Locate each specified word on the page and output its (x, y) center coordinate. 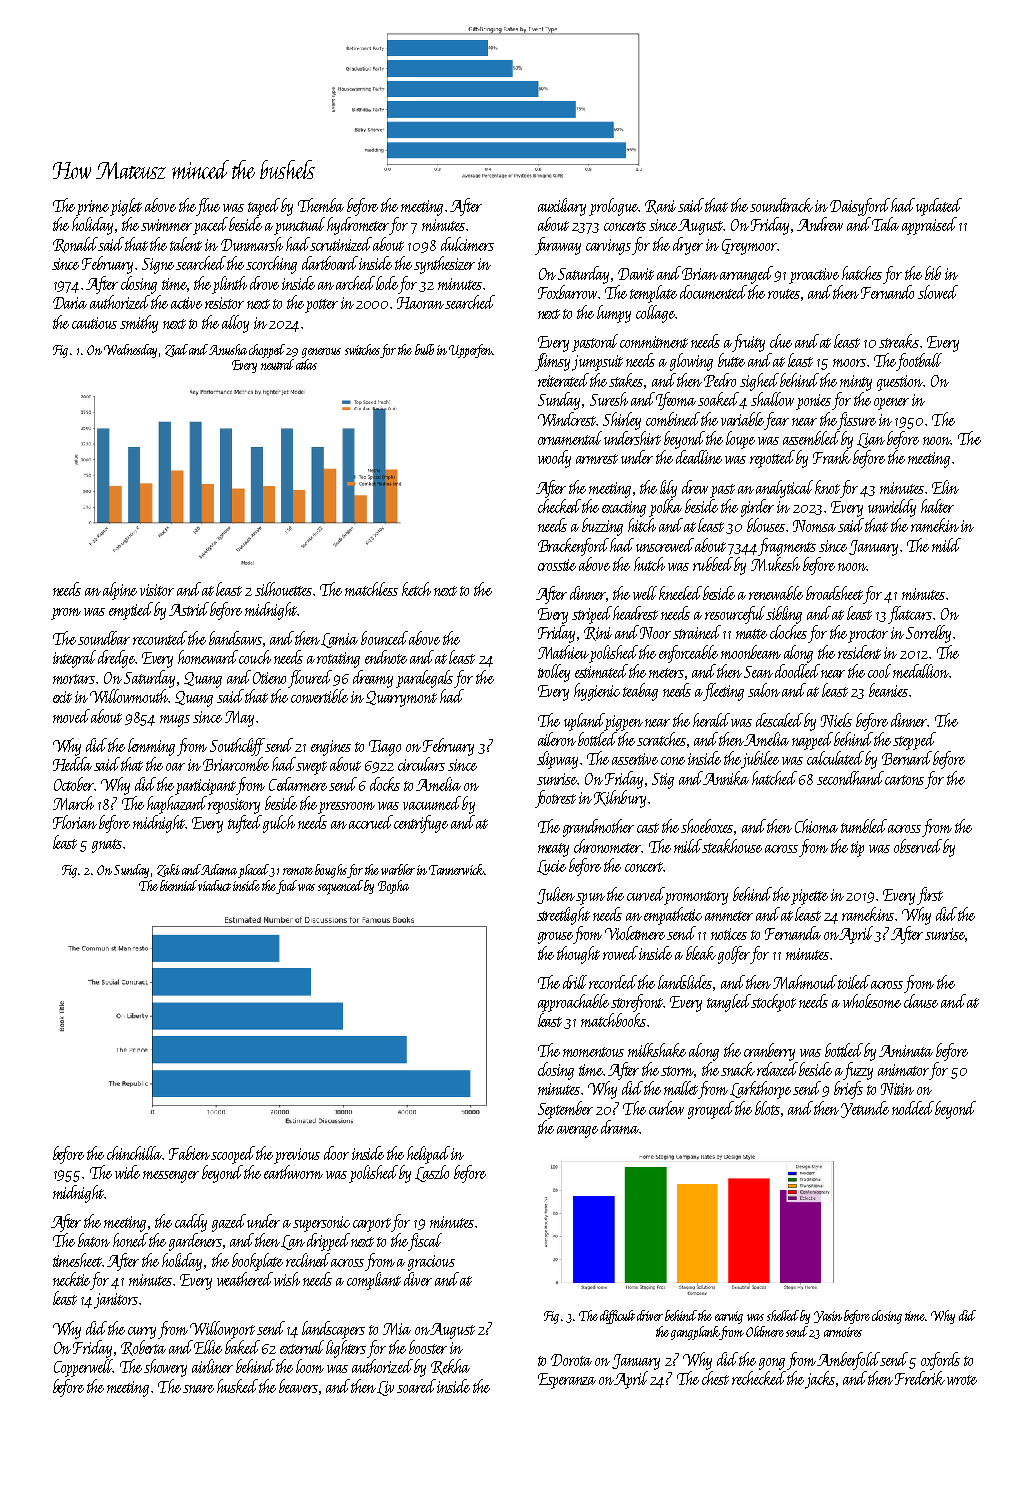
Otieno (269, 678)
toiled (854, 982)
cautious (94, 323)
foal (286, 887)
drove (264, 283)
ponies (813, 402)
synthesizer (444, 265)
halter (937, 506)
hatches (862, 273)
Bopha (393, 887)
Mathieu (563, 652)
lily (668, 489)
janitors (116, 1301)
